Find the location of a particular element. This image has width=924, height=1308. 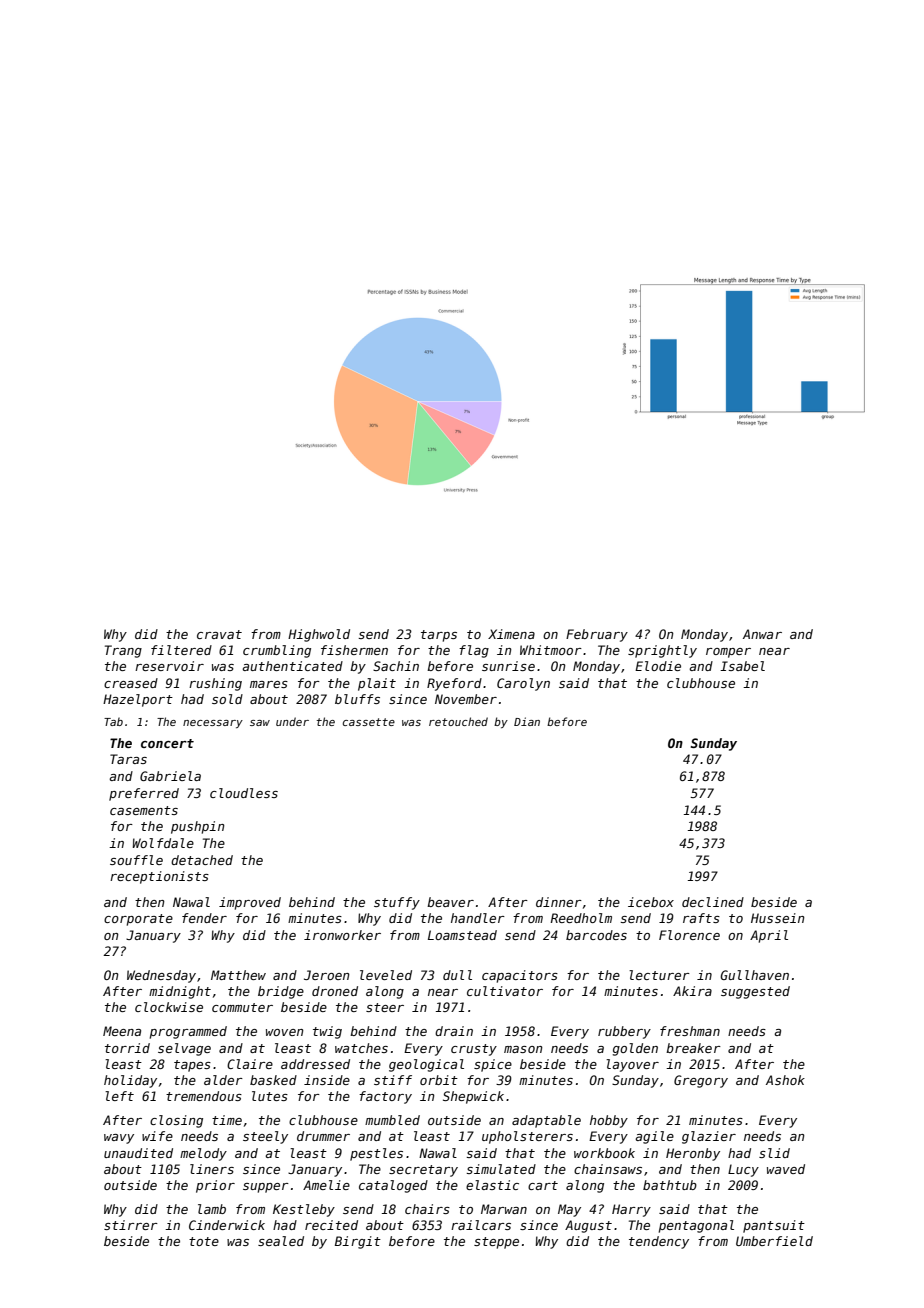

Isabel is located at coordinates (742, 666).
